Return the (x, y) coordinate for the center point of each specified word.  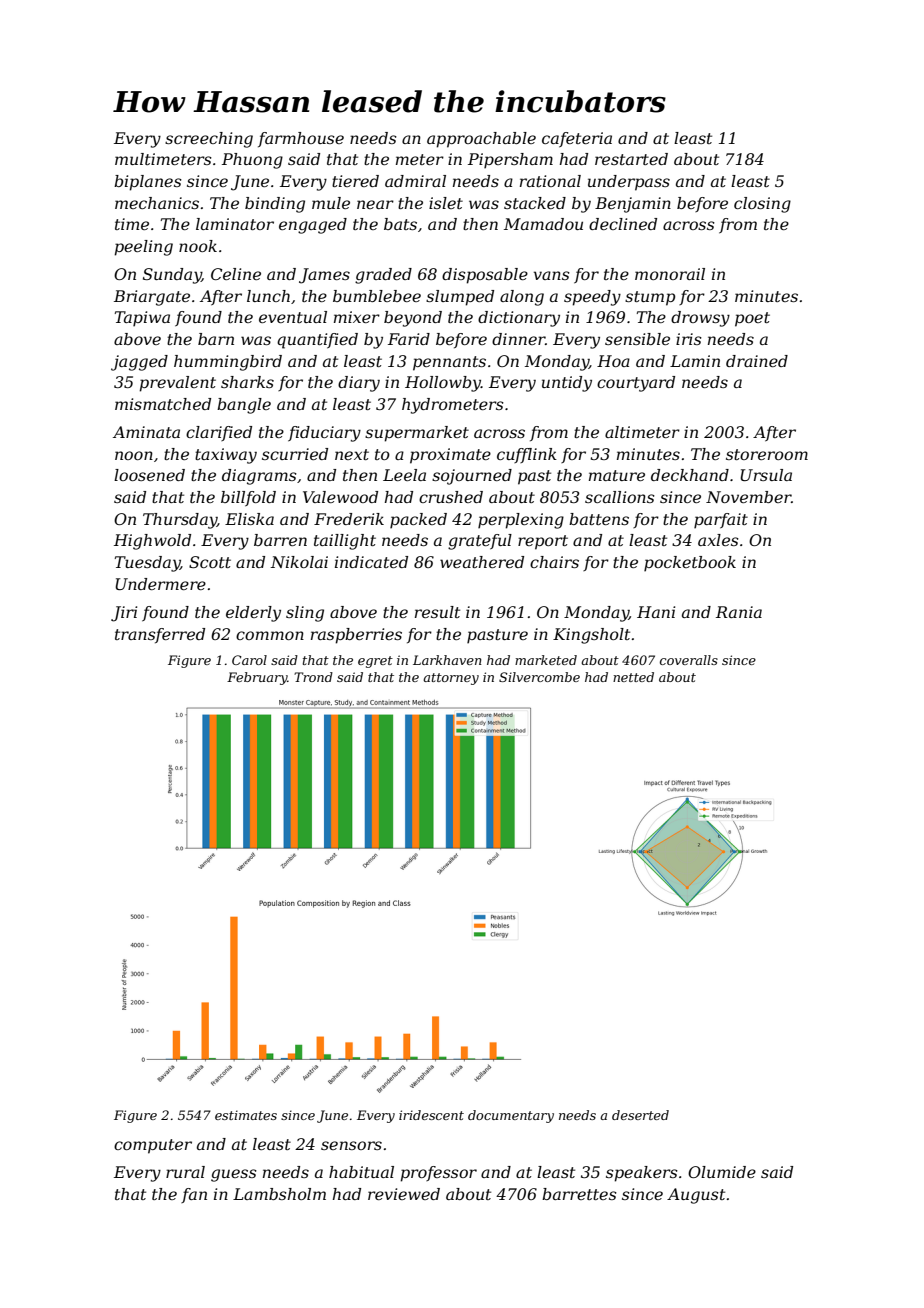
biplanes (148, 183)
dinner (519, 339)
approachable (481, 140)
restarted (631, 159)
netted (633, 677)
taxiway (226, 456)
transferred (160, 635)
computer (153, 1146)
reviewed (404, 1194)
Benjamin (633, 205)
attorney (451, 679)
